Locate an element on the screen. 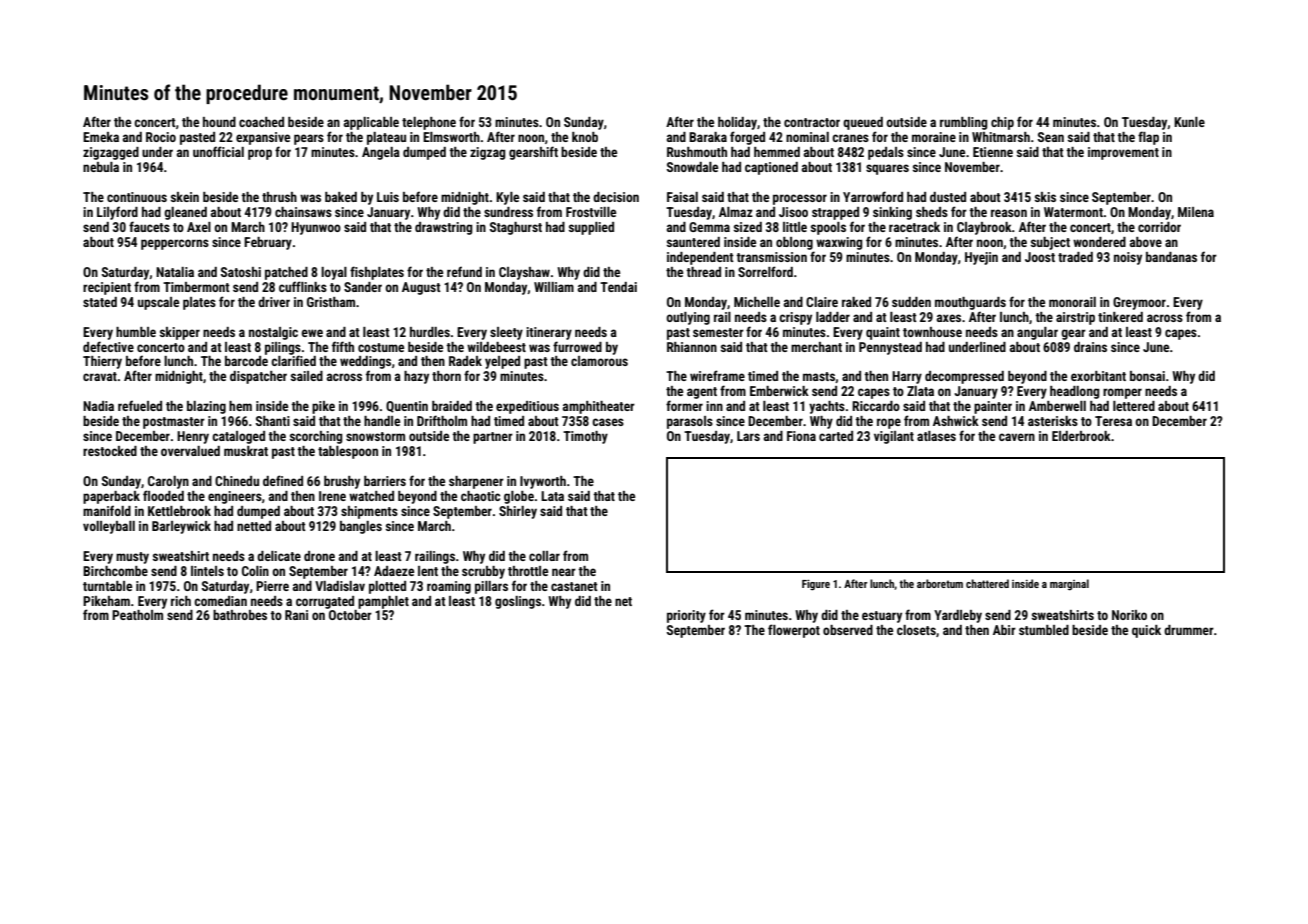 The height and width of the screenshot is (924, 1308). Shanti is located at coordinates (273, 421).
